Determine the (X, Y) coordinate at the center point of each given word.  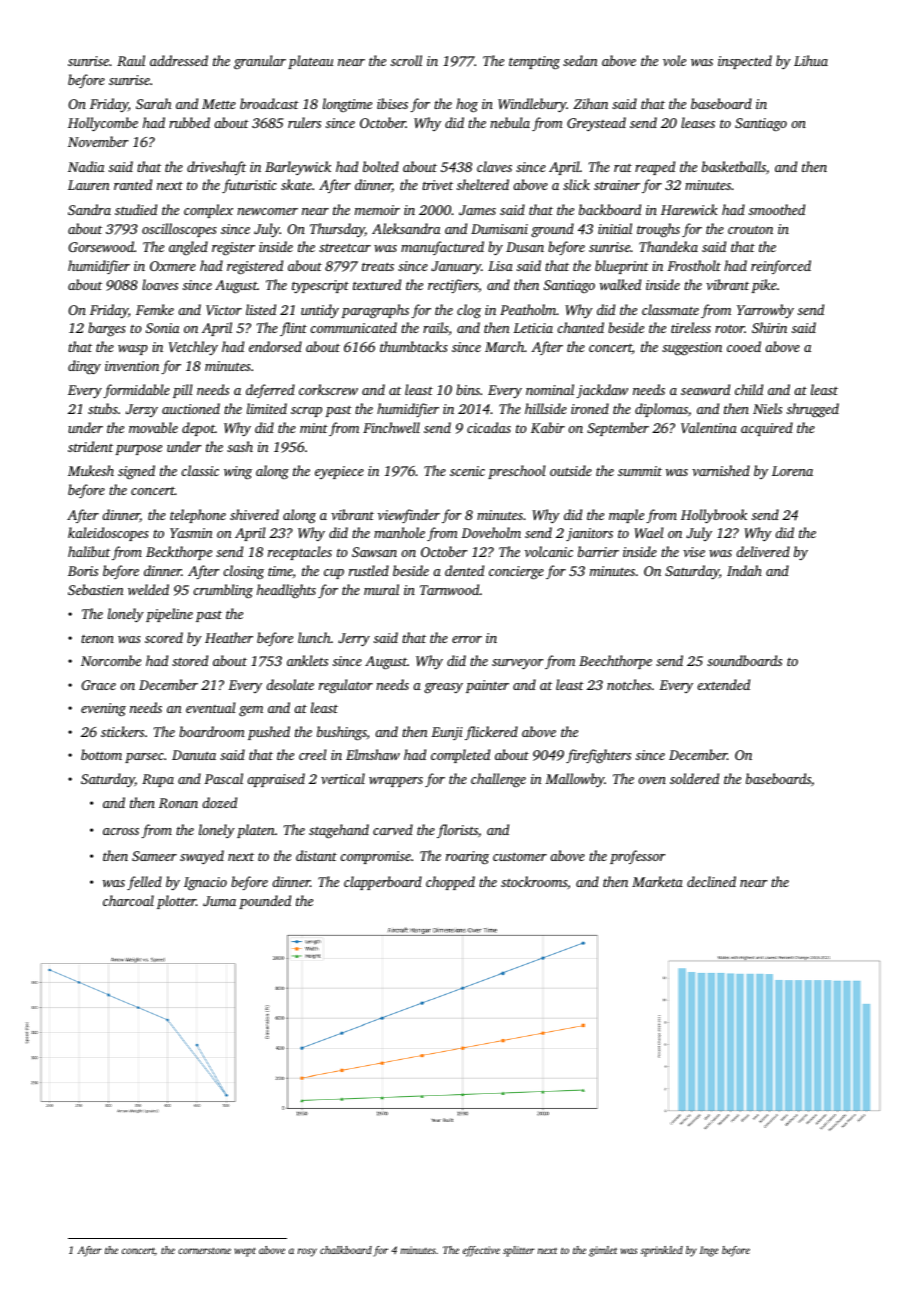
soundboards (744, 660)
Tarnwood (450, 589)
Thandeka (668, 246)
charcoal (128, 900)
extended (723, 684)
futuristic (249, 186)
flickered (491, 733)
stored (190, 660)
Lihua (811, 60)
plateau (311, 62)
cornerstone (204, 1250)
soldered (694, 778)
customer (520, 856)
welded (148, 589)
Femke (155, 309)
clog (469, 311)
